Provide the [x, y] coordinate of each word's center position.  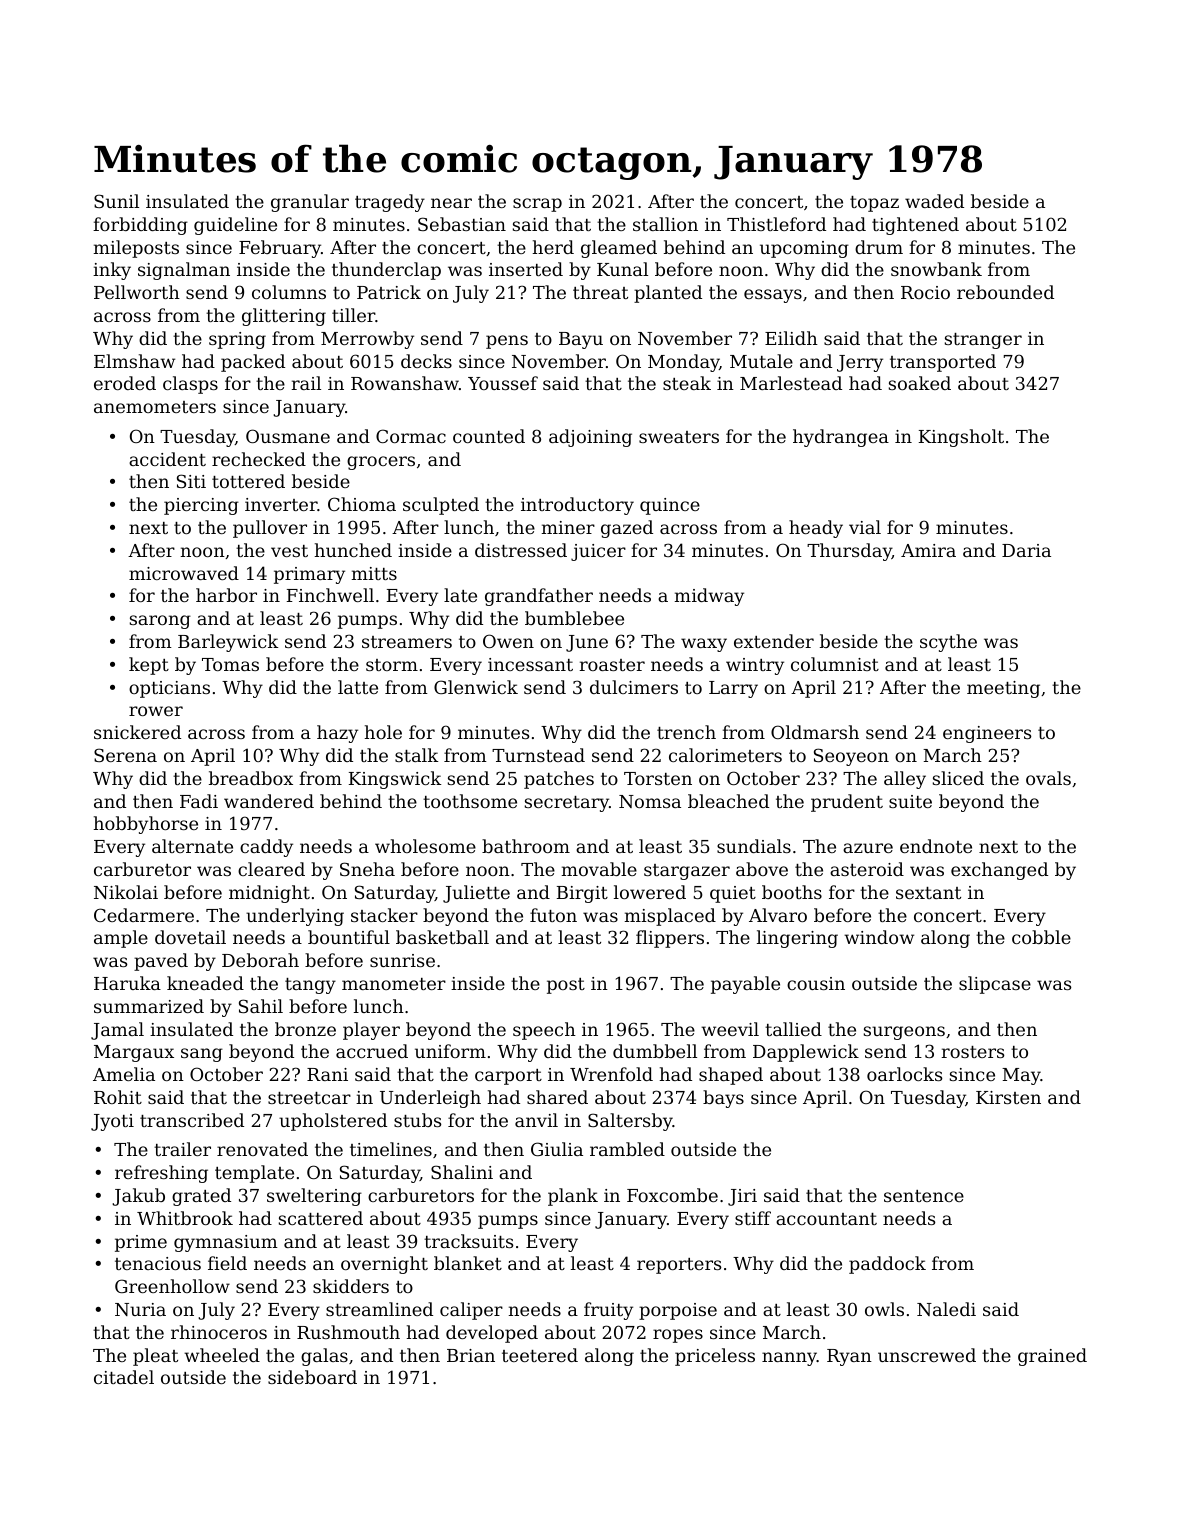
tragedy [390, 203]
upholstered [333, 1122]
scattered [321, 1218]
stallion [665, 224]
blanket [468, 1263]
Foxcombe [672, 1195]
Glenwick [476, 687]
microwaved [184, 573]
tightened [915, 226]
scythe [948, 643]
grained [1052, 1357]
